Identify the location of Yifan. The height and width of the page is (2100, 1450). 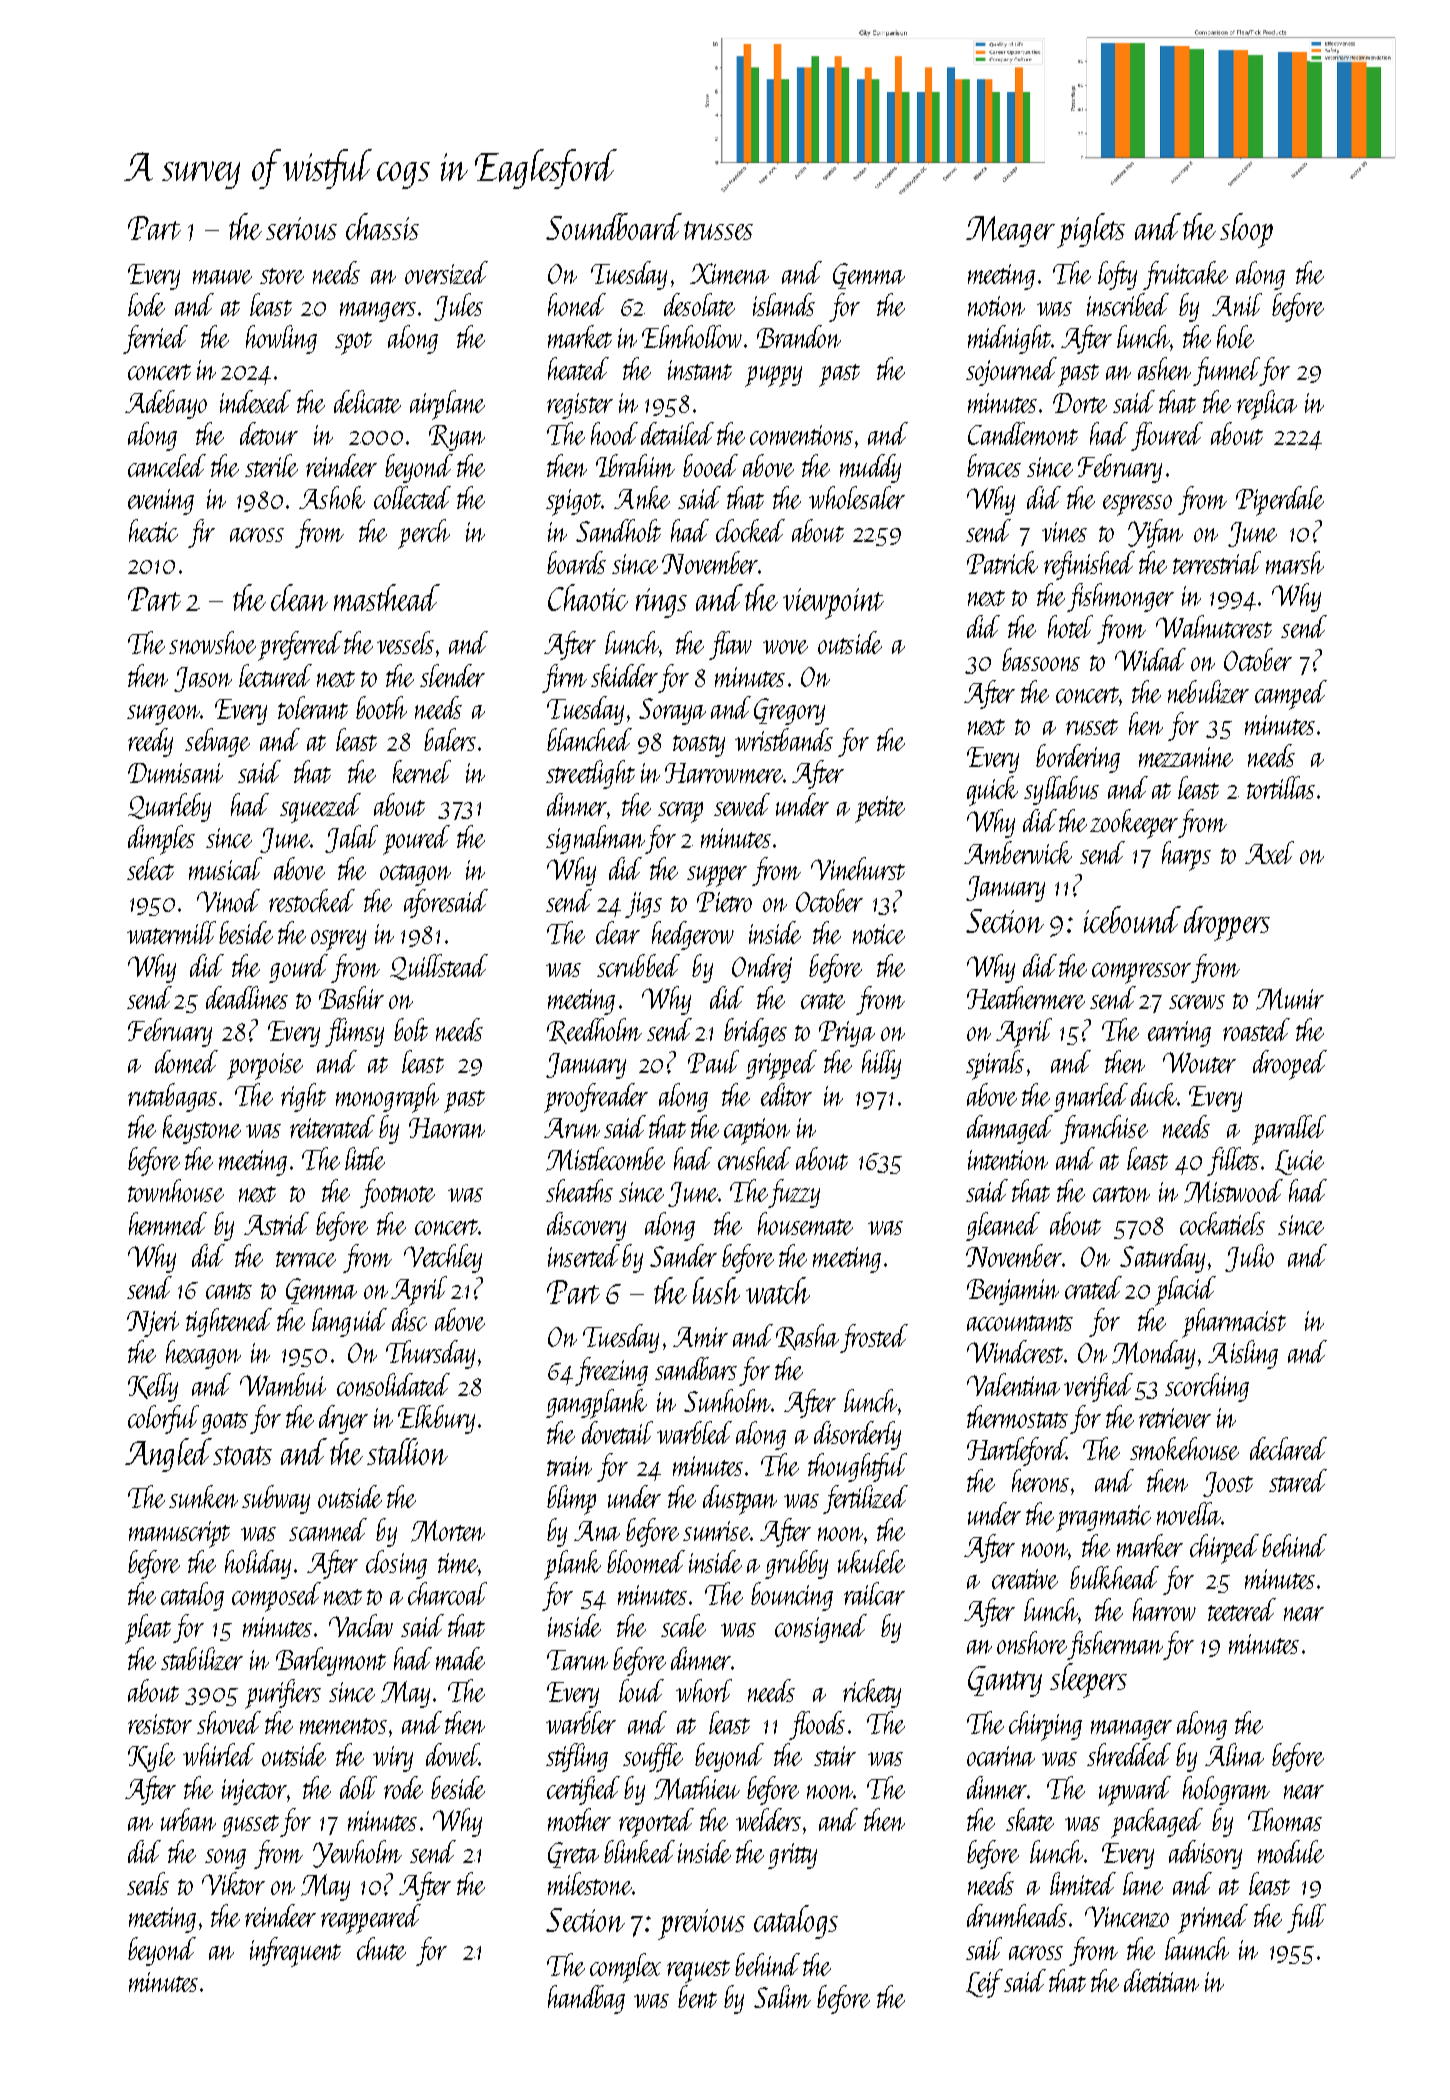
(1155, 533).
